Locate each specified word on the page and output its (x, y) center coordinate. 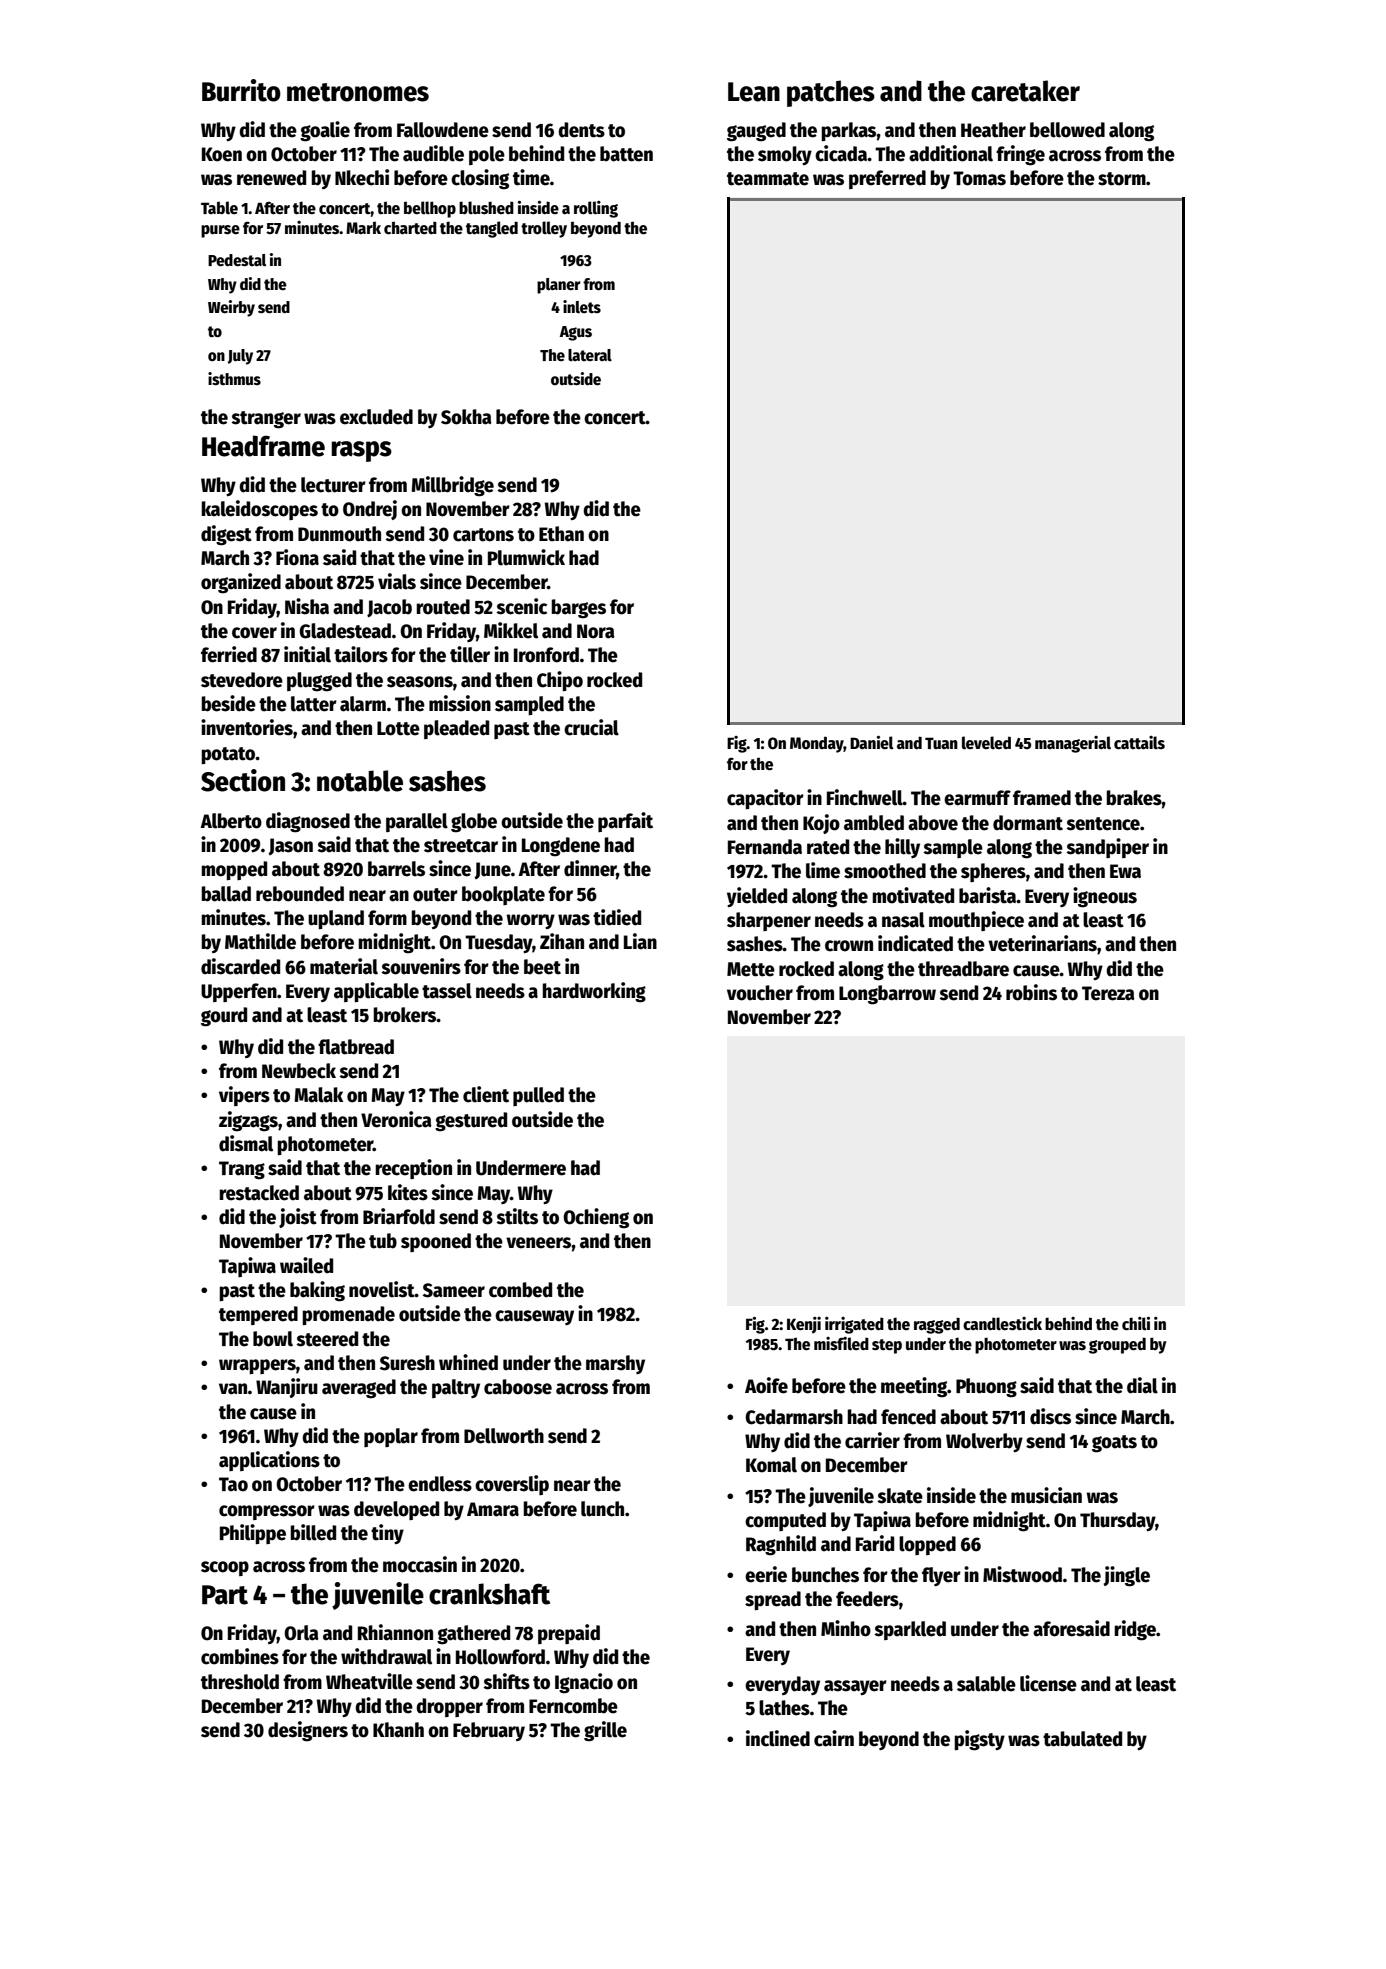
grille (605, 1731)
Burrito (241, 90)
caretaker (1025, 91)
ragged (937, 1325)
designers (308, 1731)
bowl (273, 1339)
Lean (754, 92)
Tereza (1108, 993)
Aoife (766, 1385)
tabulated (1082, 1739)
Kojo (821, 824)
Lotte (398, 728)
